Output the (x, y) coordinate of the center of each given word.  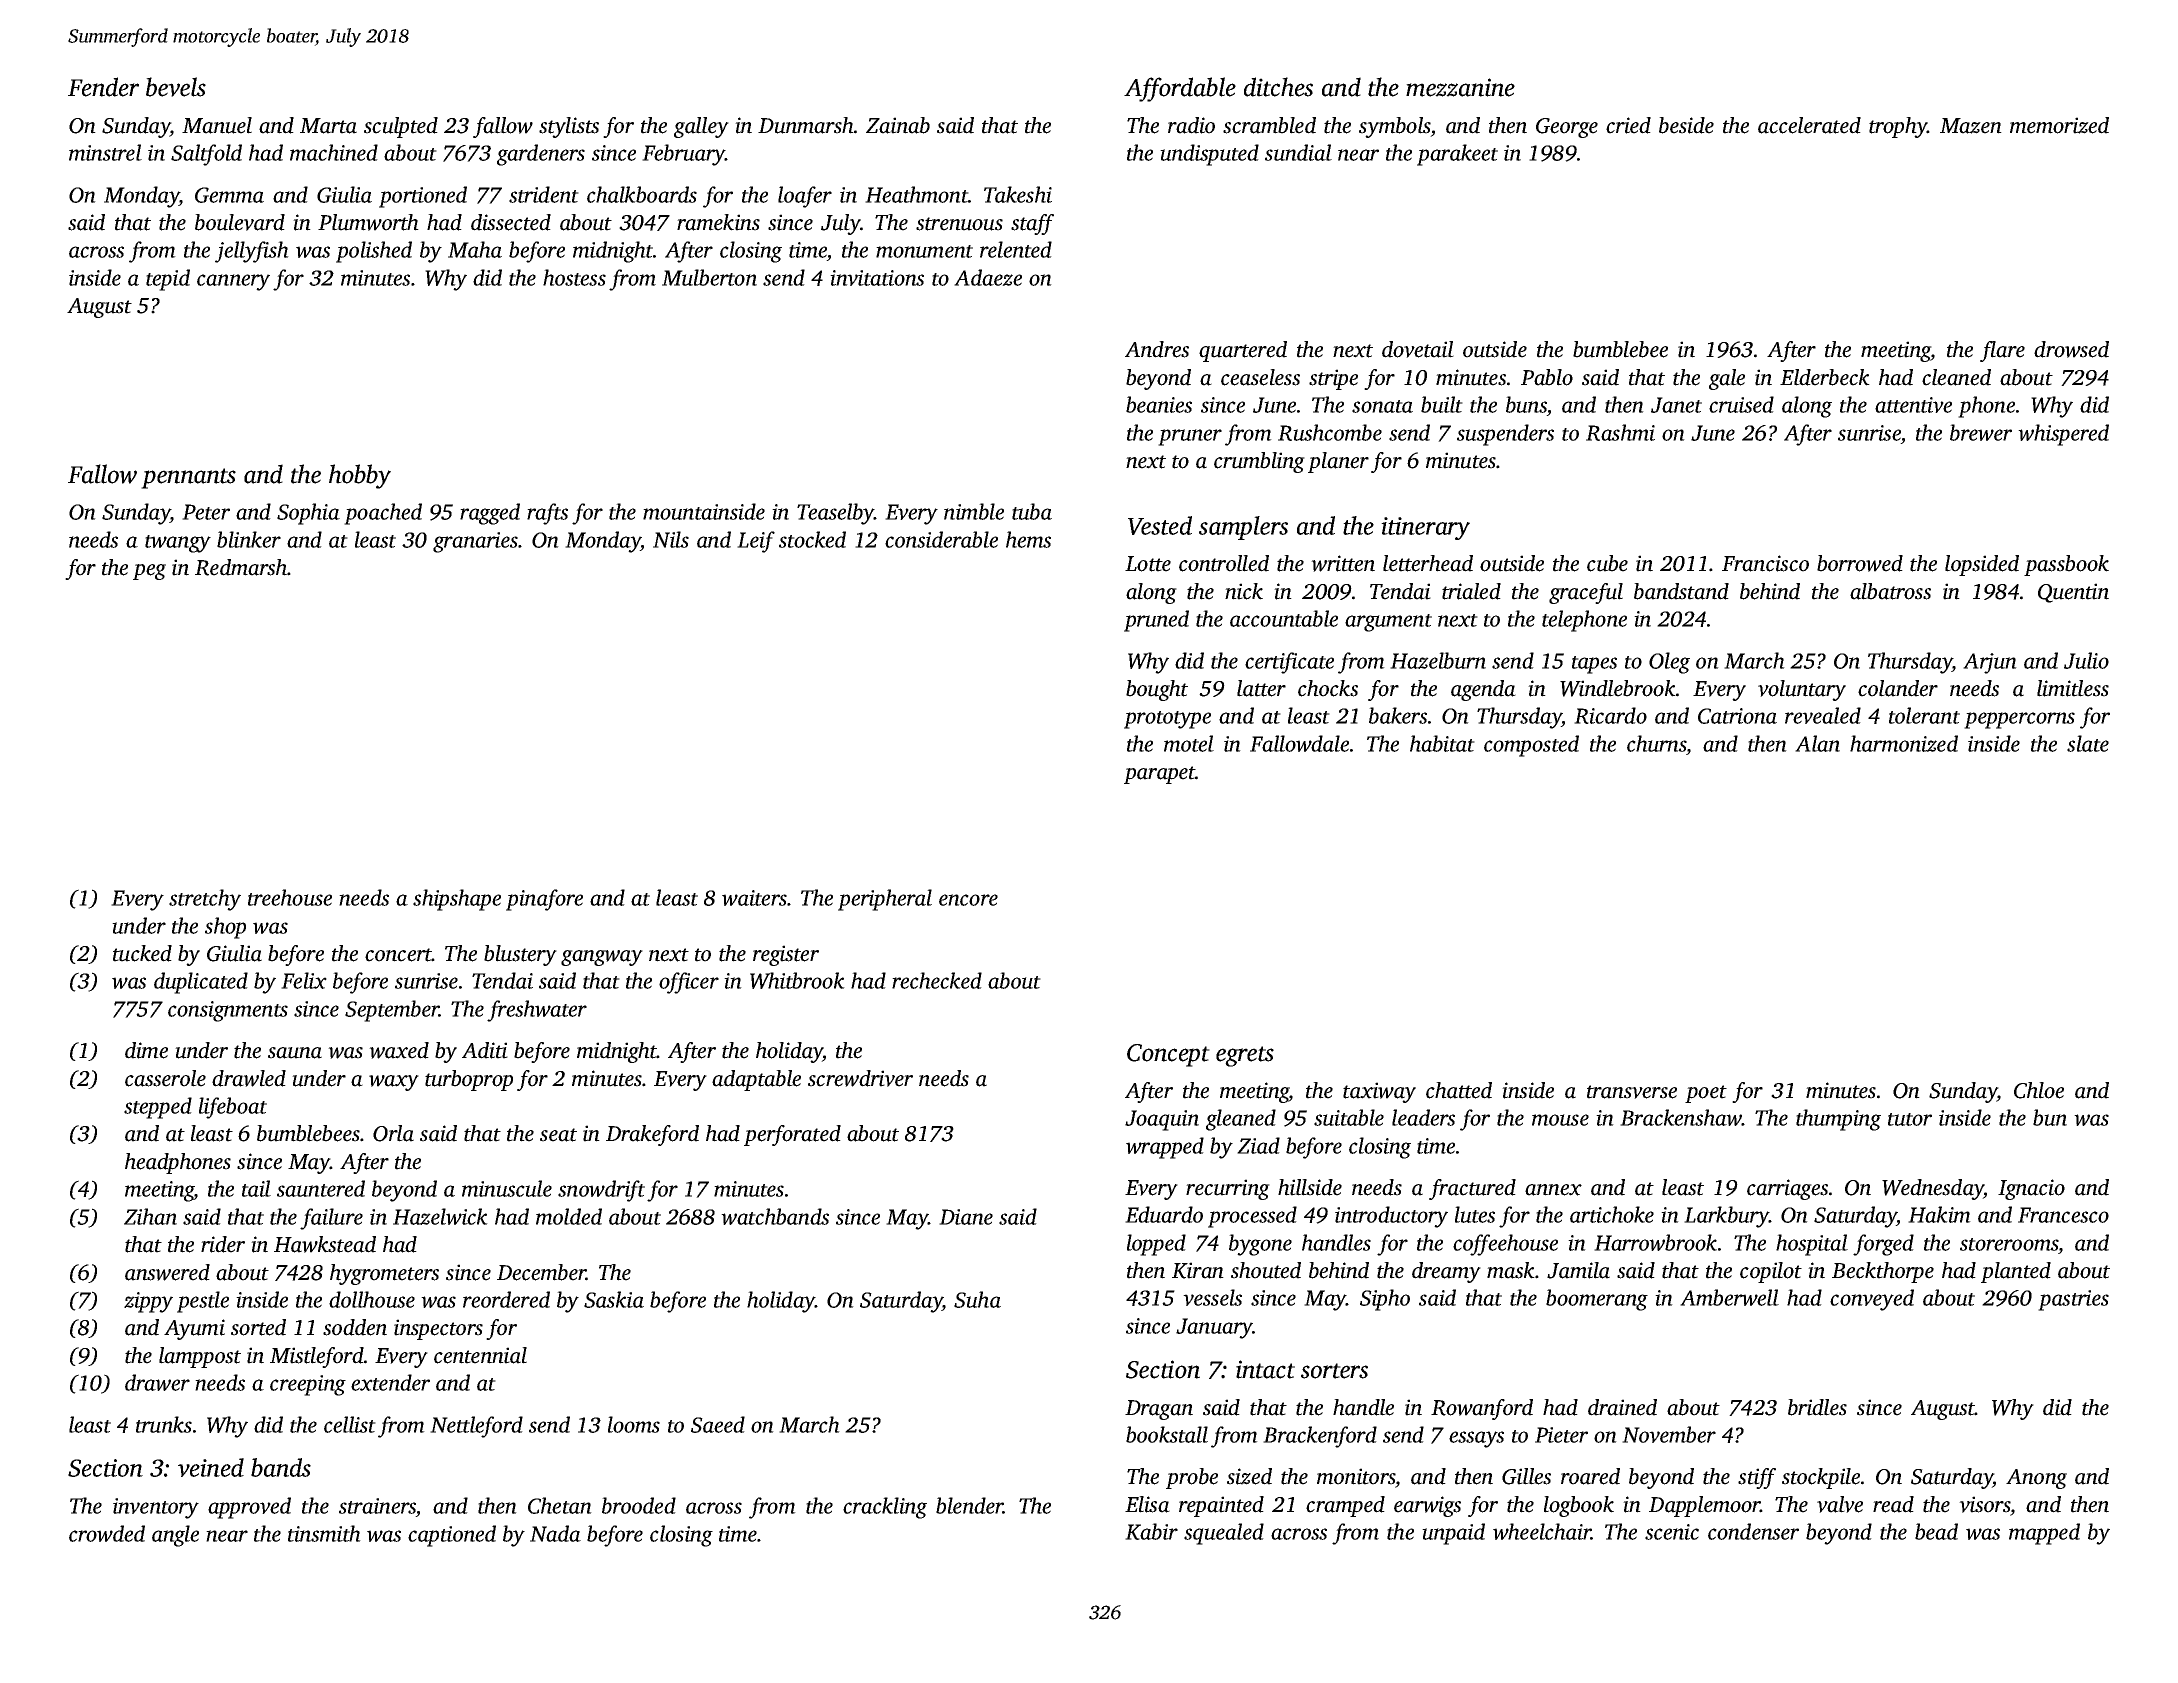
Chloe (2039, 1090)
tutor (1910, 1119)
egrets (1245, 1056)
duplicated (201, 983)
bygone (1260, 1245)
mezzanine (1460, 87)
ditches (1278, 87)
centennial (480, 1355)
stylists (569, 127)
